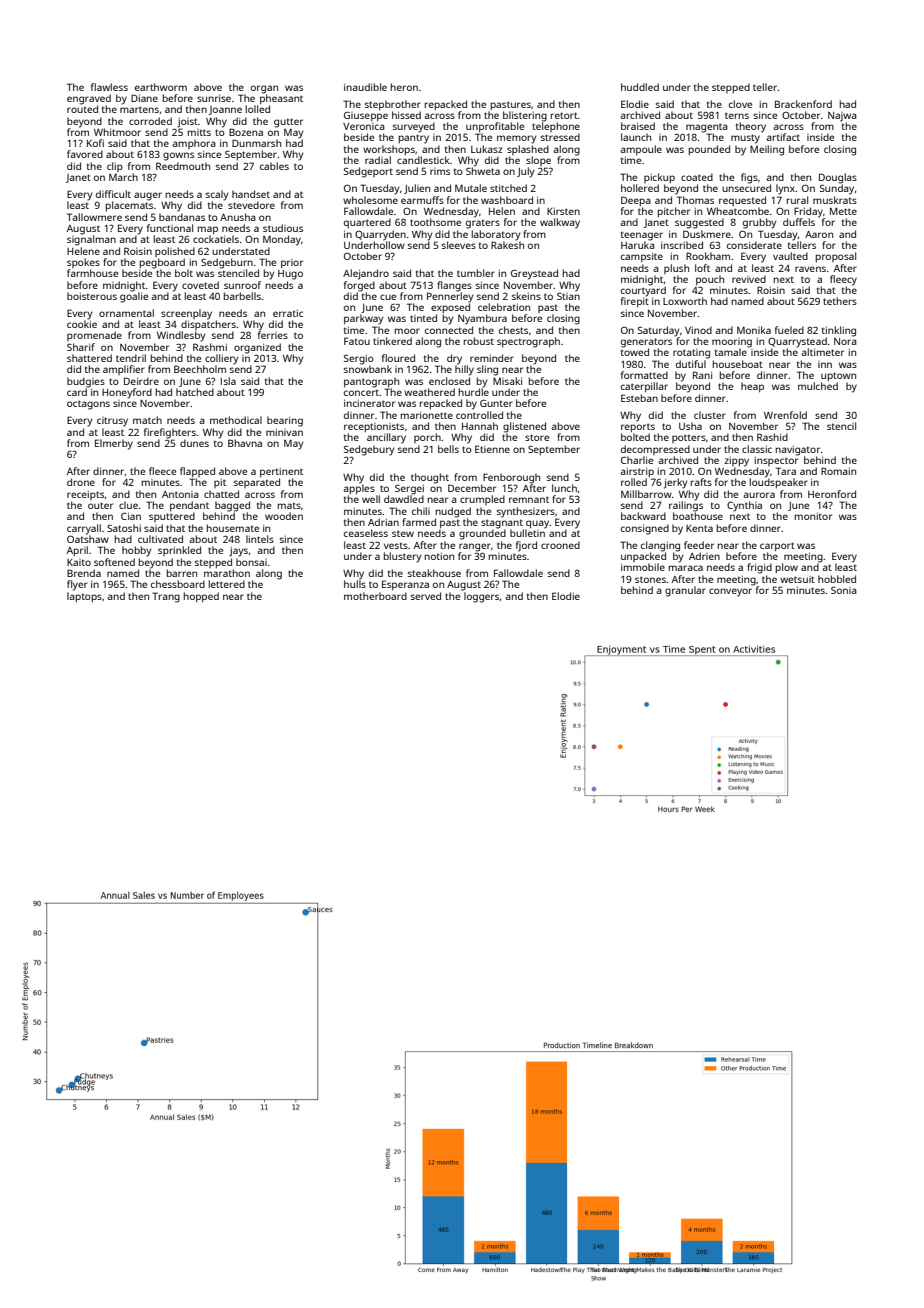 The height and width of the screenshot is (1308, 924). I want to click on card, so click(77, 392).
